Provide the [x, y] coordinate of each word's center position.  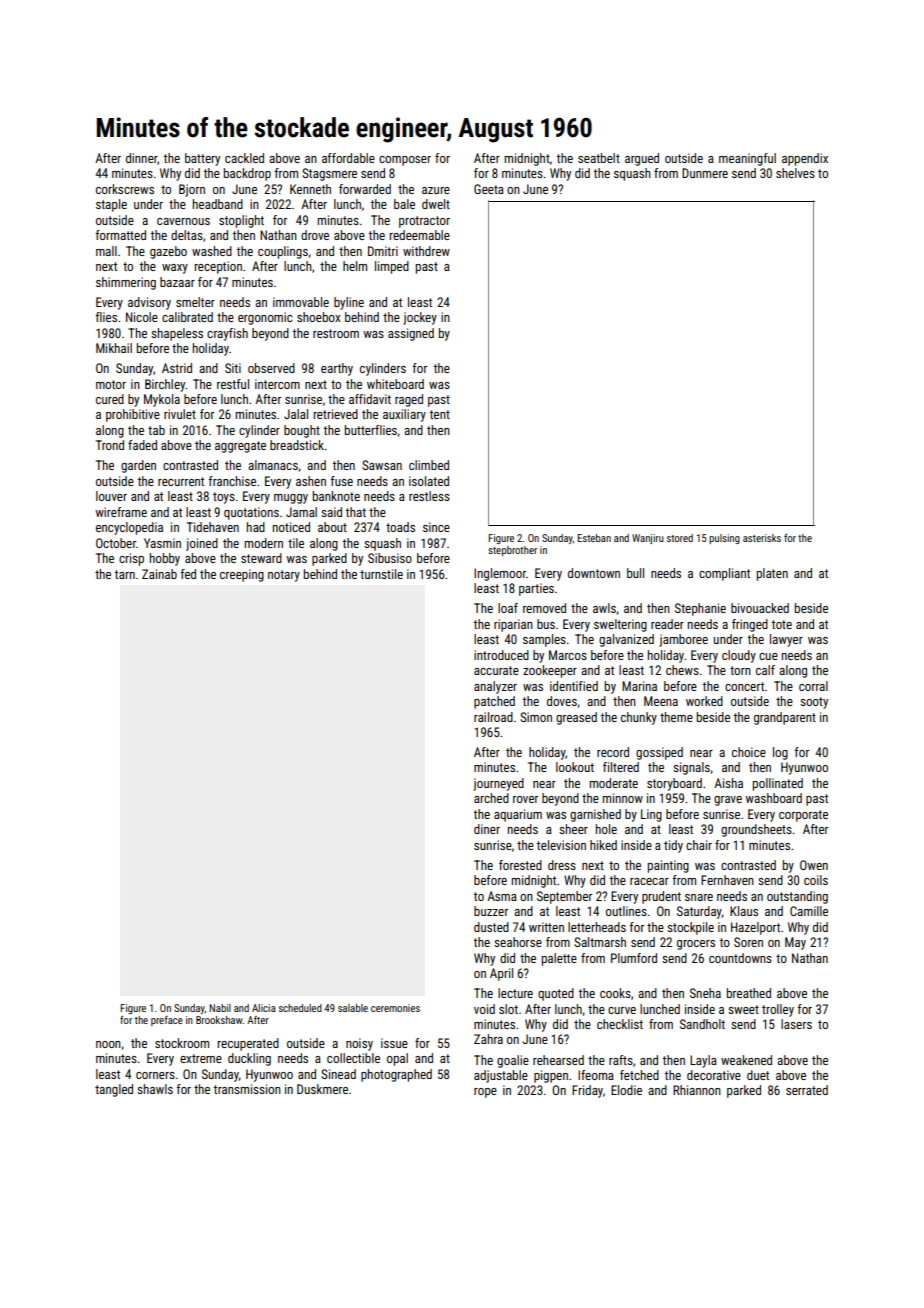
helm [355, 266]
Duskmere [322, 1089]
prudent [661, 897]
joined [202, 544]
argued [642, 159]
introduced [501, 655]
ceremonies [395, 1008]
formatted [120, 235]
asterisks [762, 538]
